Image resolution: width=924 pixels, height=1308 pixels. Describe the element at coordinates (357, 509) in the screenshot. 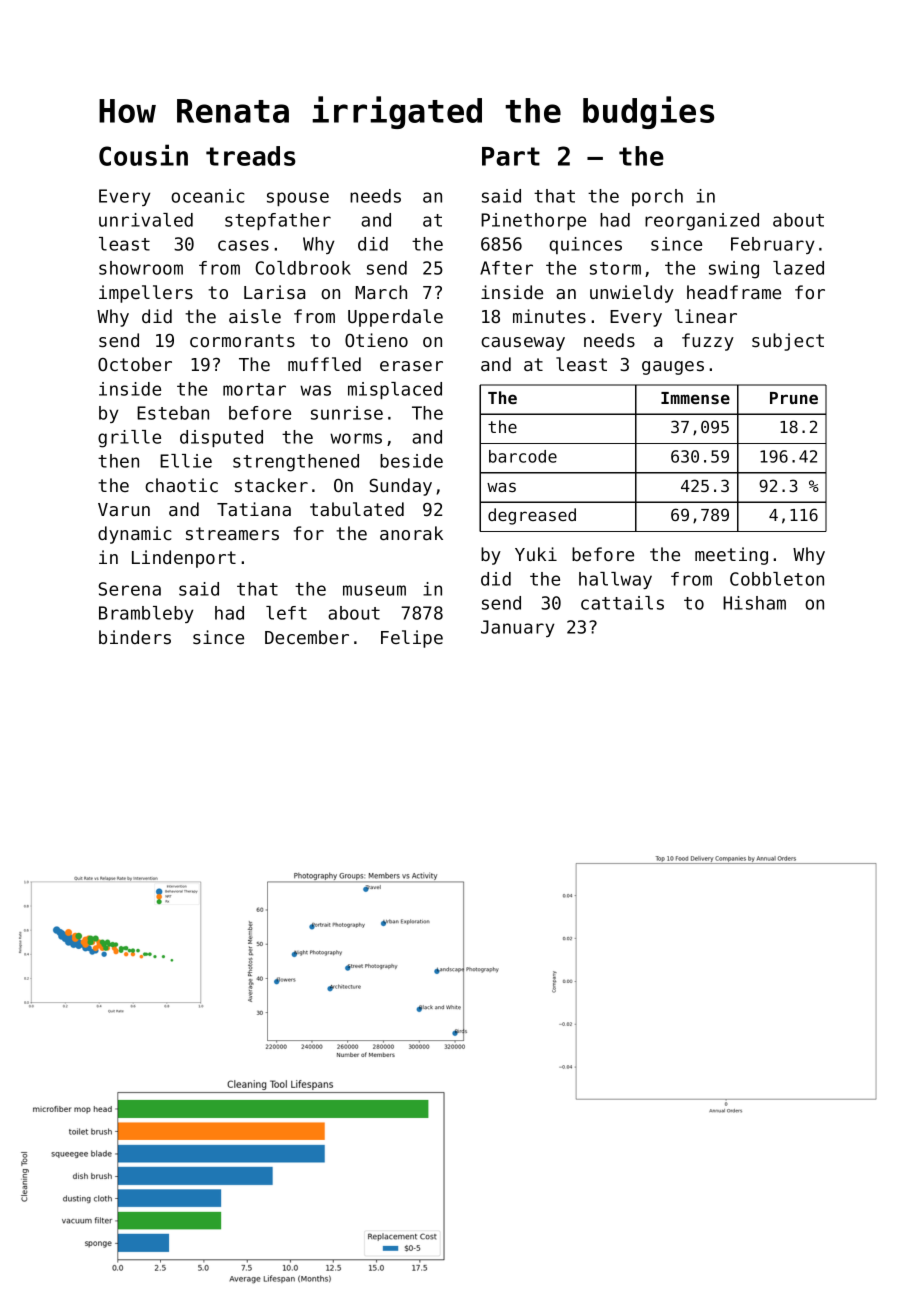

I see `tabulated` at that location.
